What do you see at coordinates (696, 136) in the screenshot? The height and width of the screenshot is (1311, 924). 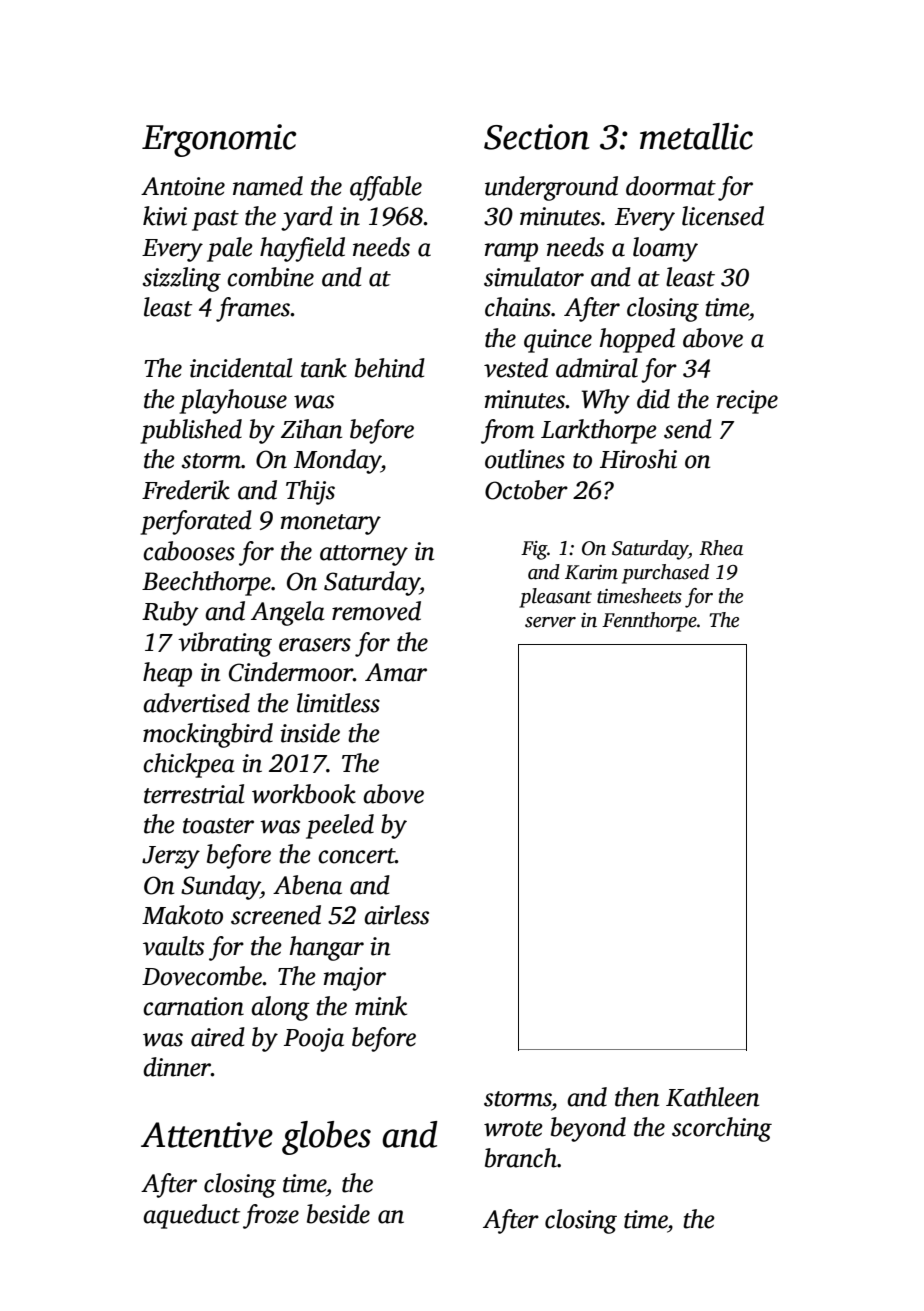 I see `metallic` at bounding box center [696, 136].
